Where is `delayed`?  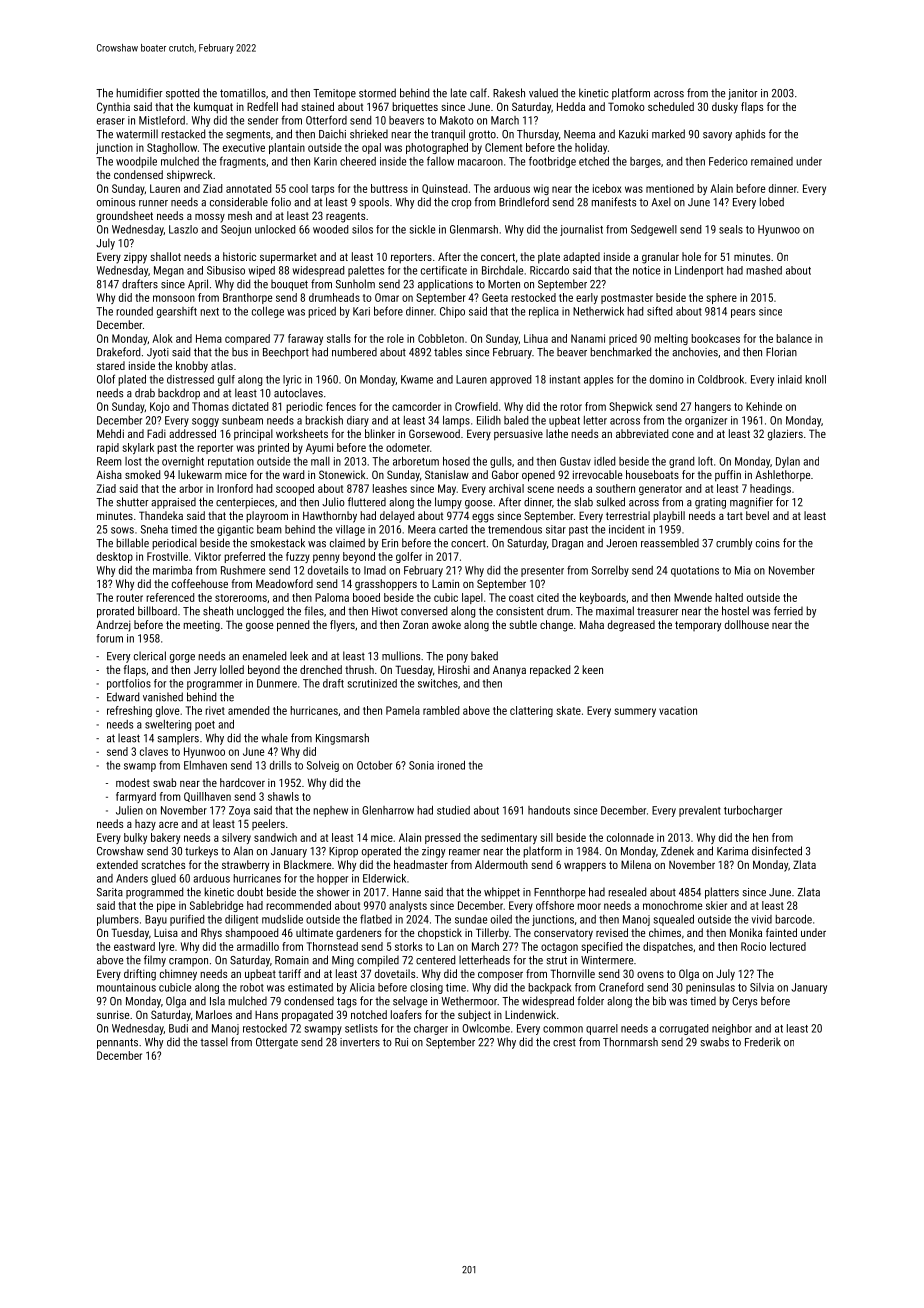 delayed is located at coordinates (397, 517).
